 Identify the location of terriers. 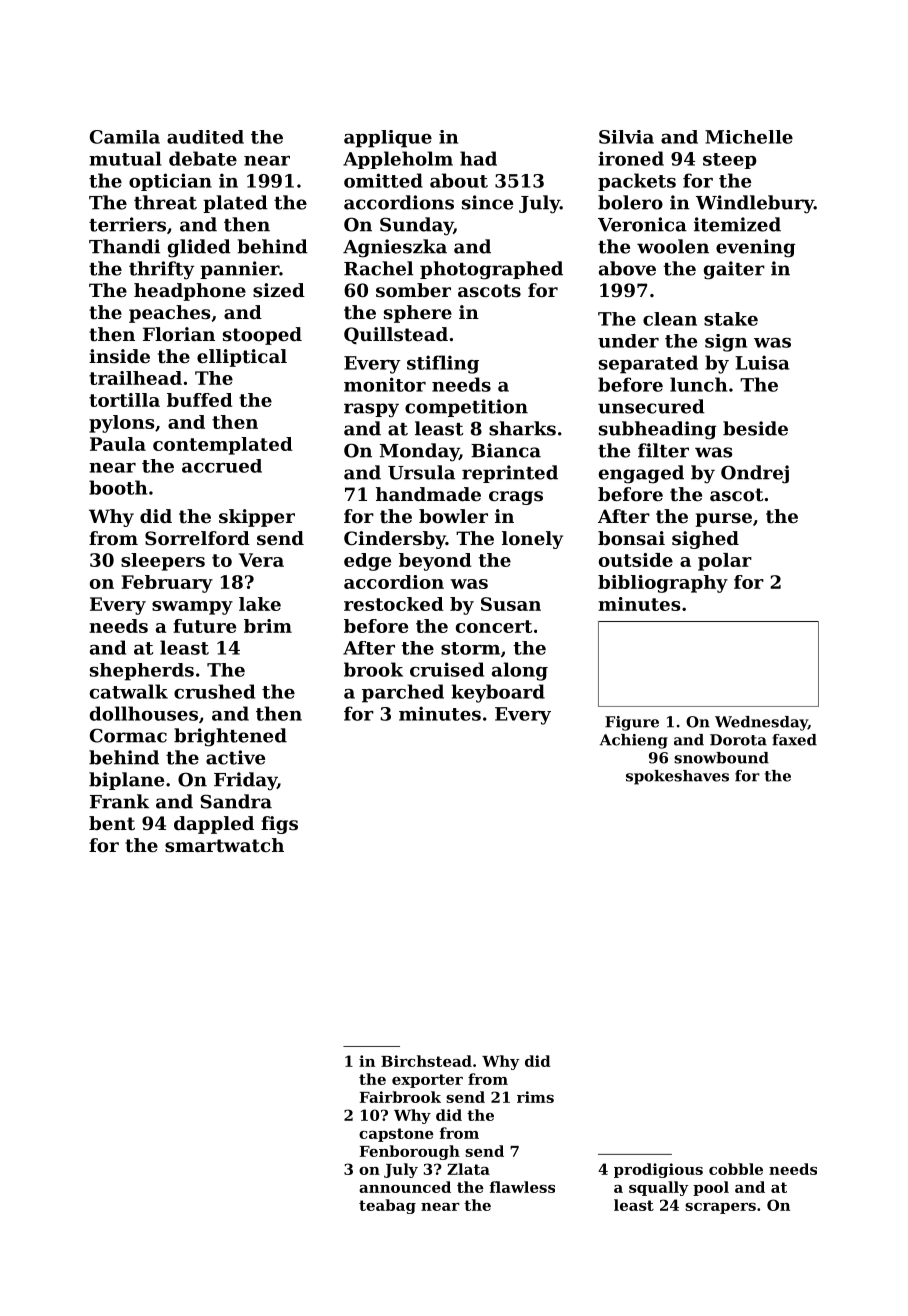
(127, 224).
